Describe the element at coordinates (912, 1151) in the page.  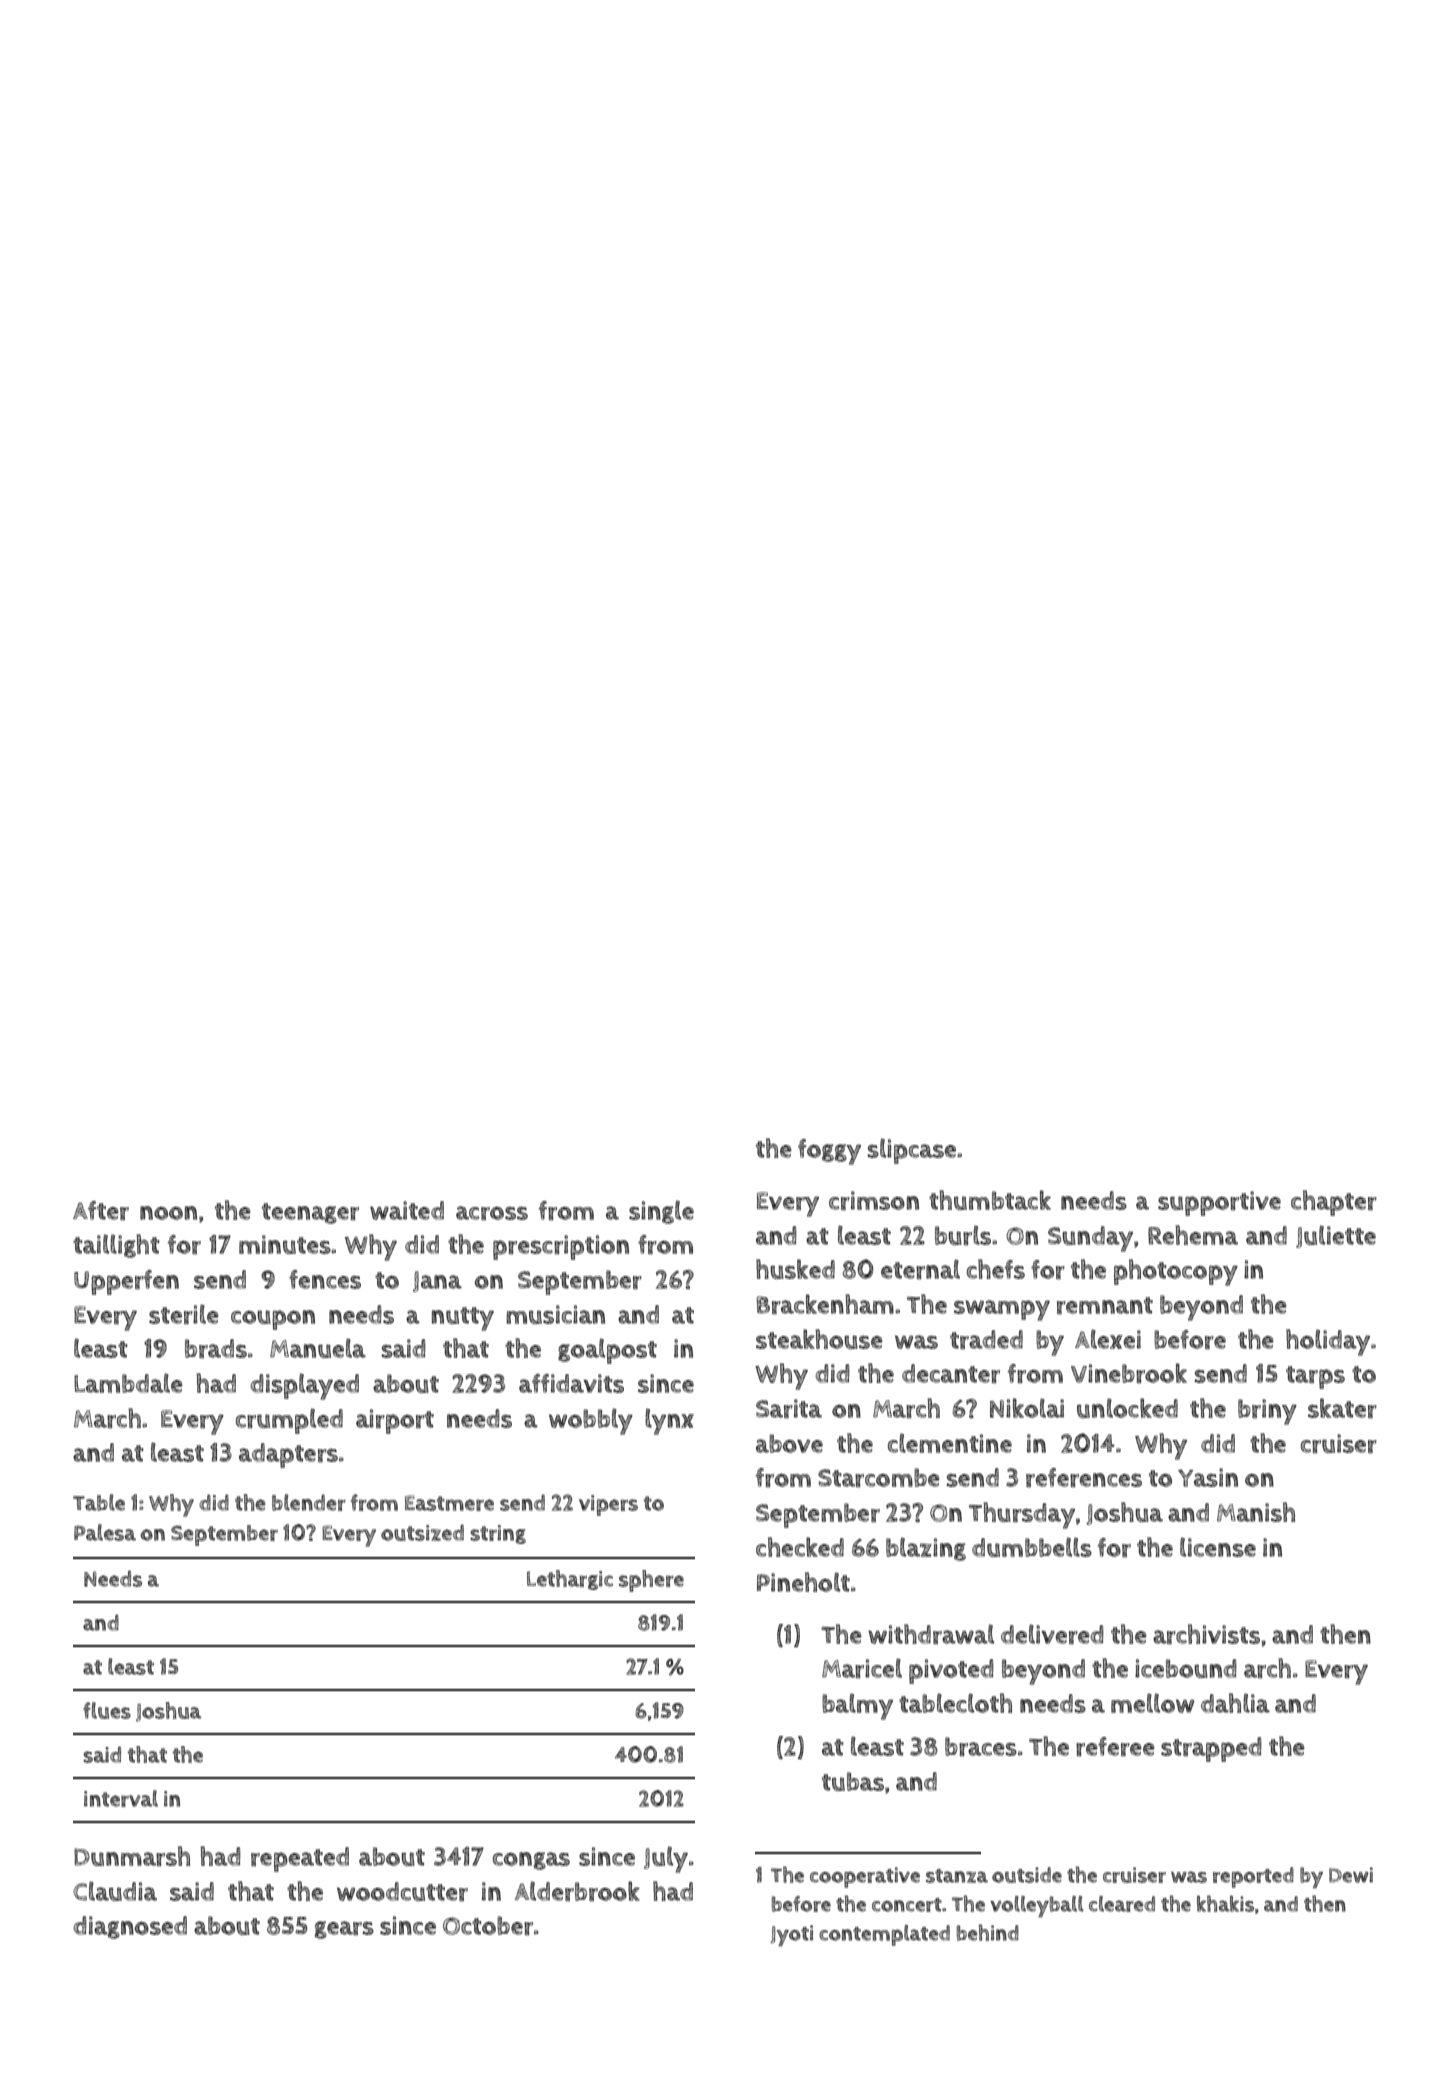
I see `slipcase` at that location.
